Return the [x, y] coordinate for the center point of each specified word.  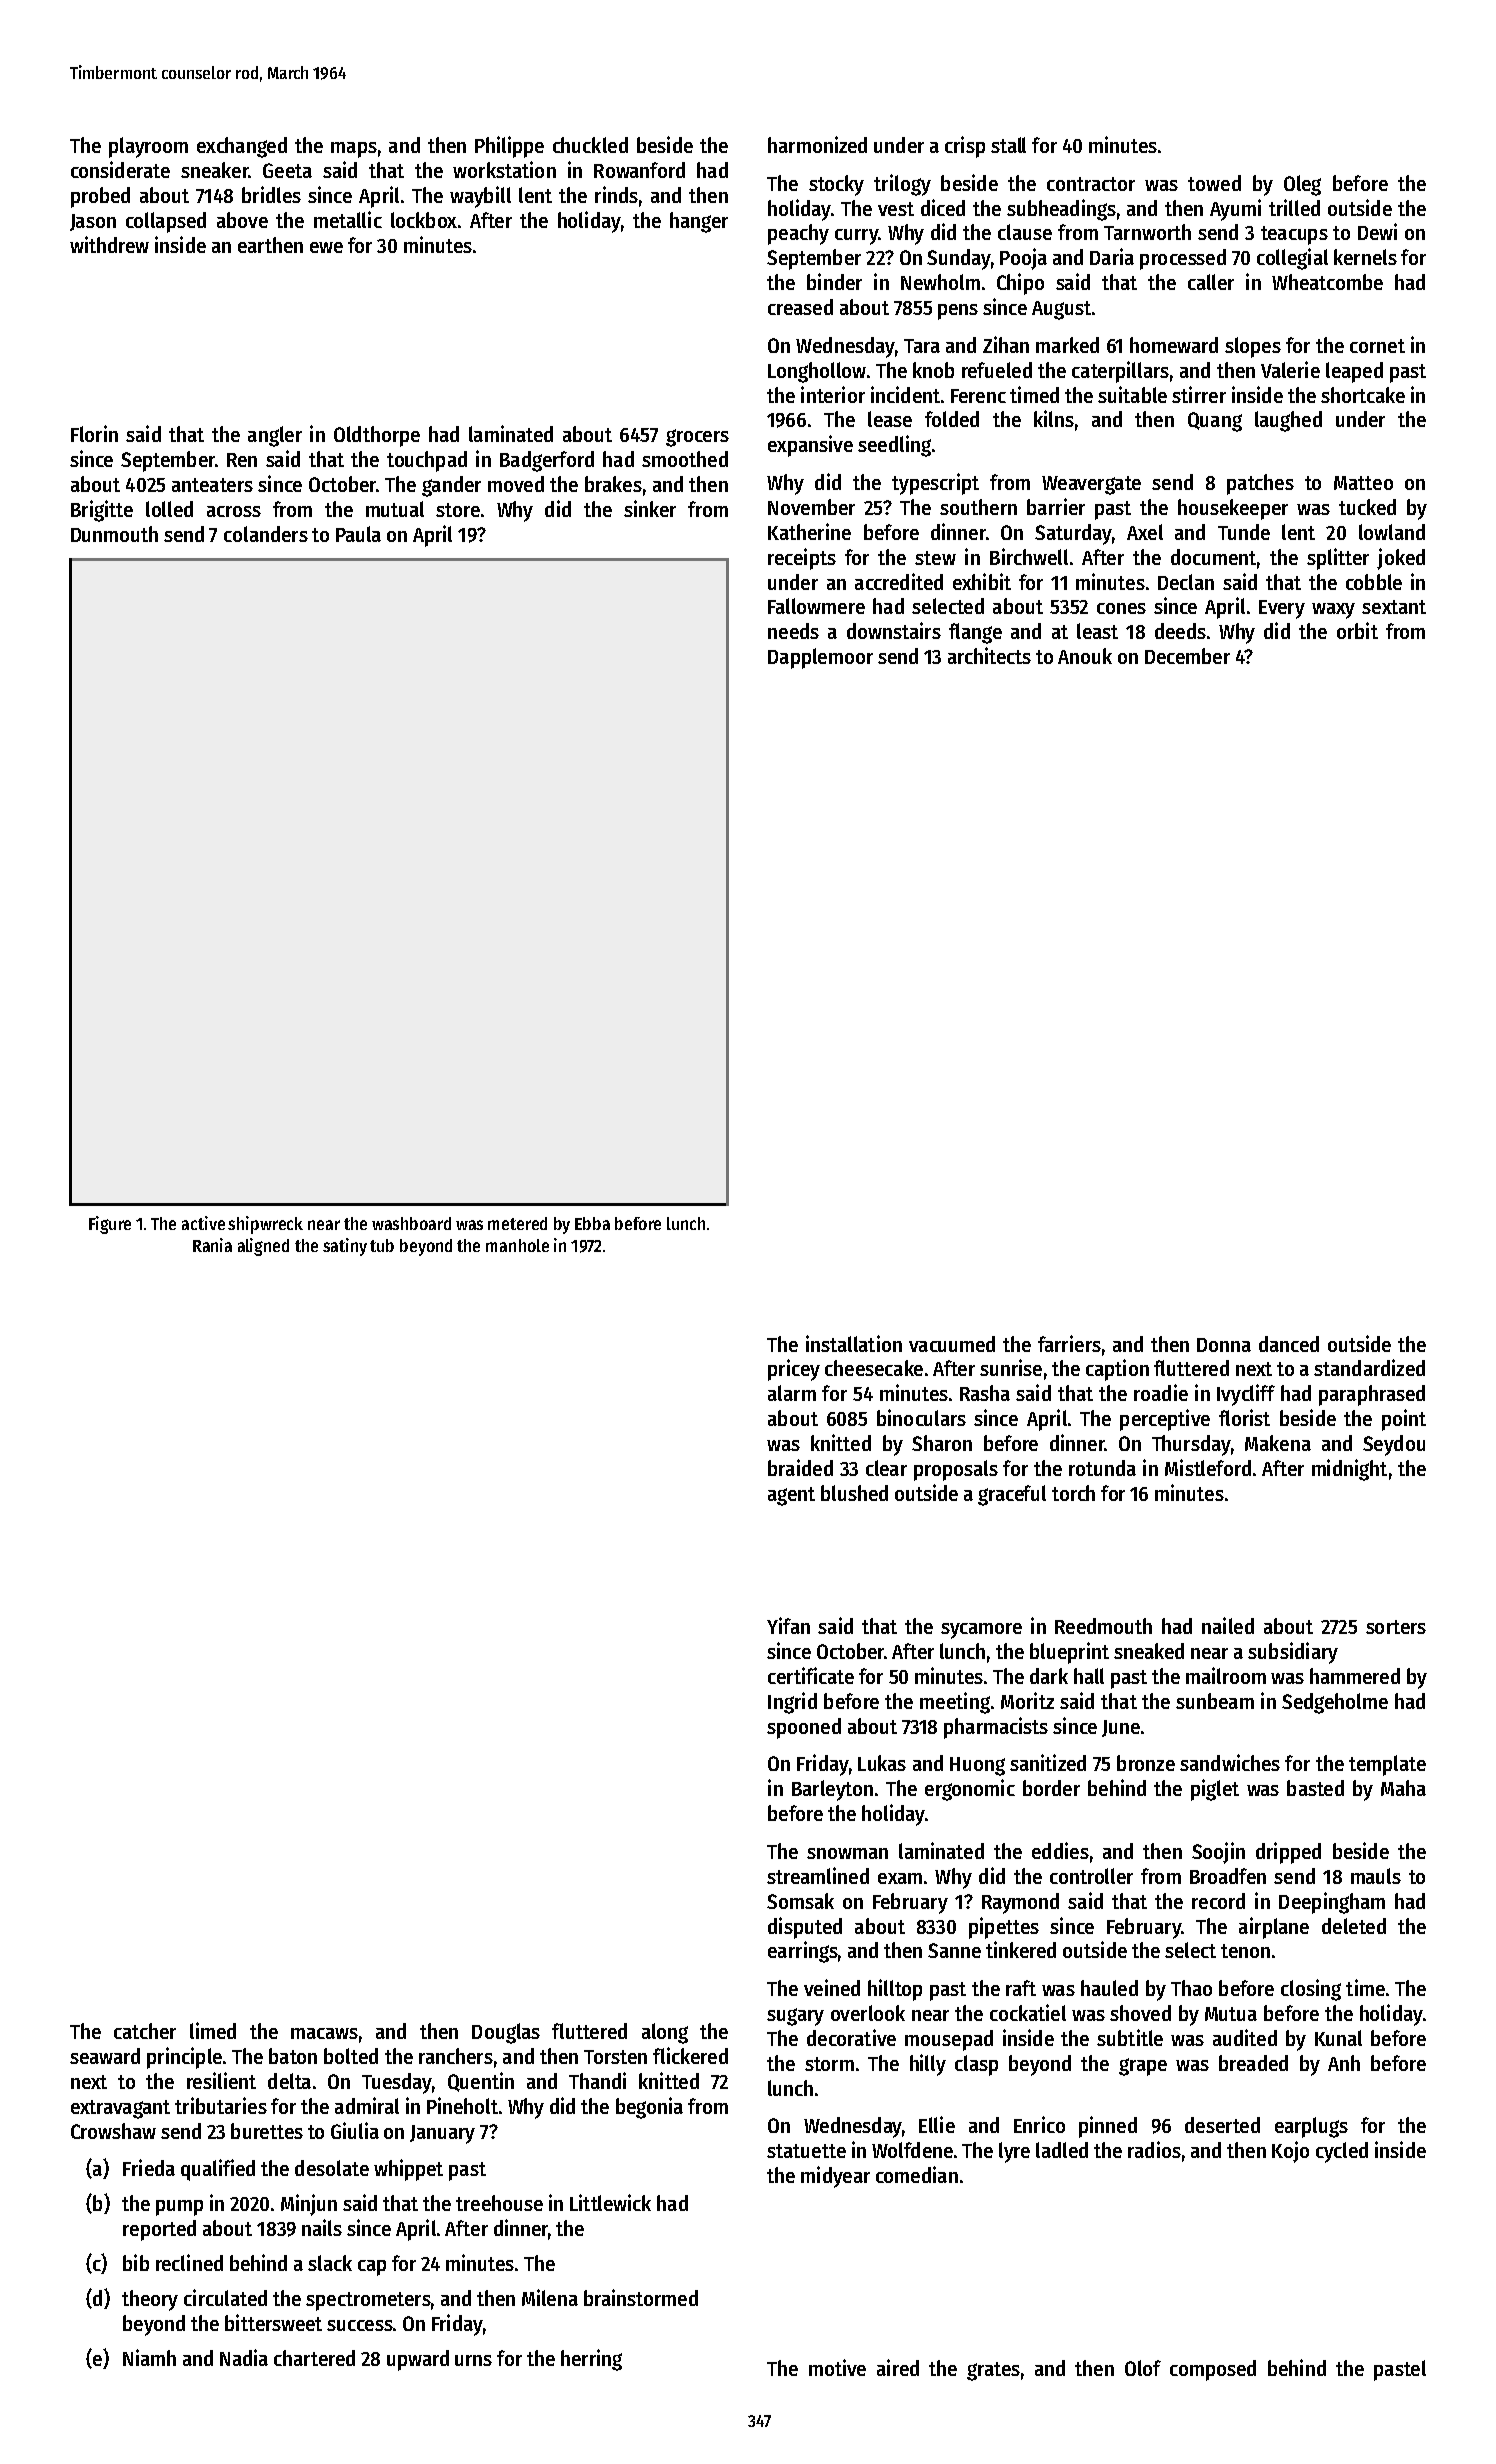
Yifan [788, 1625]
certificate [811, 1675]
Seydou [1394, 1445]
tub [382, 1245]
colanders [266, 534]
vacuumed [952, 1344]
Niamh [149, 2357]
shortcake [1363, 395]
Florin [94, 433]
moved [516, 484]
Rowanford [639, 170]
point [1404, 1420]
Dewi [1377, 231]
